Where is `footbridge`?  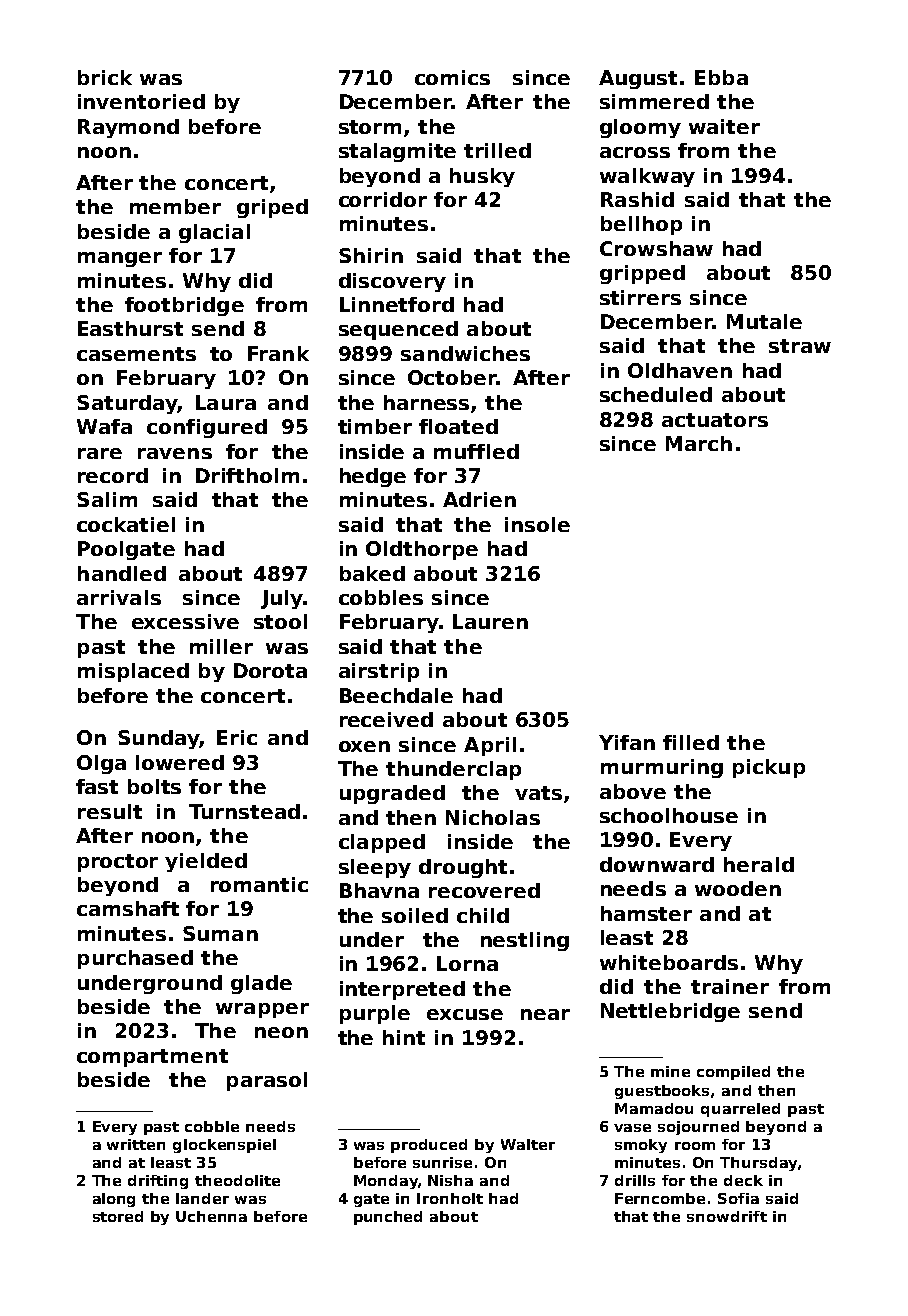
footbridge is located at coordinates (184, 306).
